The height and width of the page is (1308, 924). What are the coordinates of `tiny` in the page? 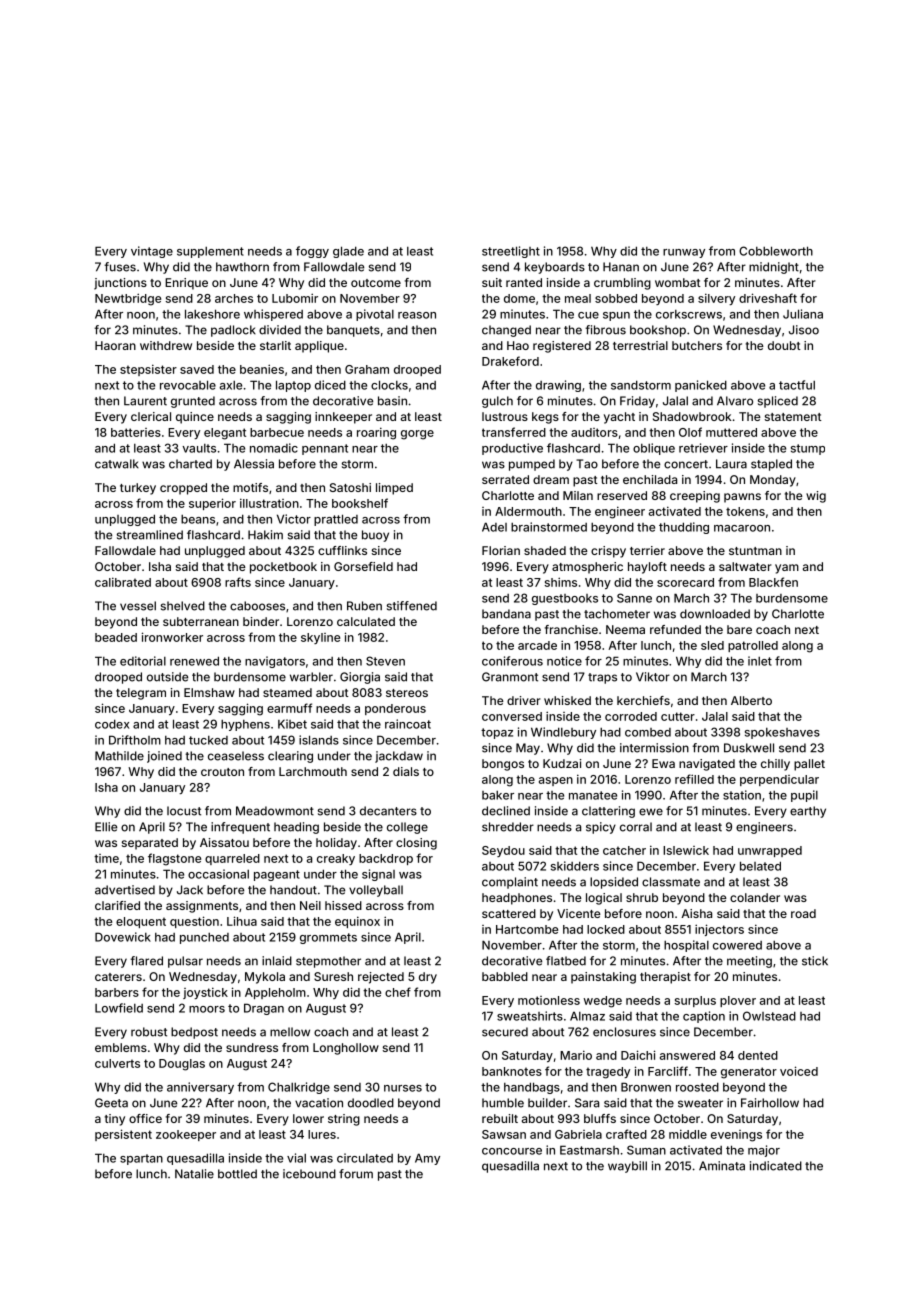 It's located at (115, 1120).
